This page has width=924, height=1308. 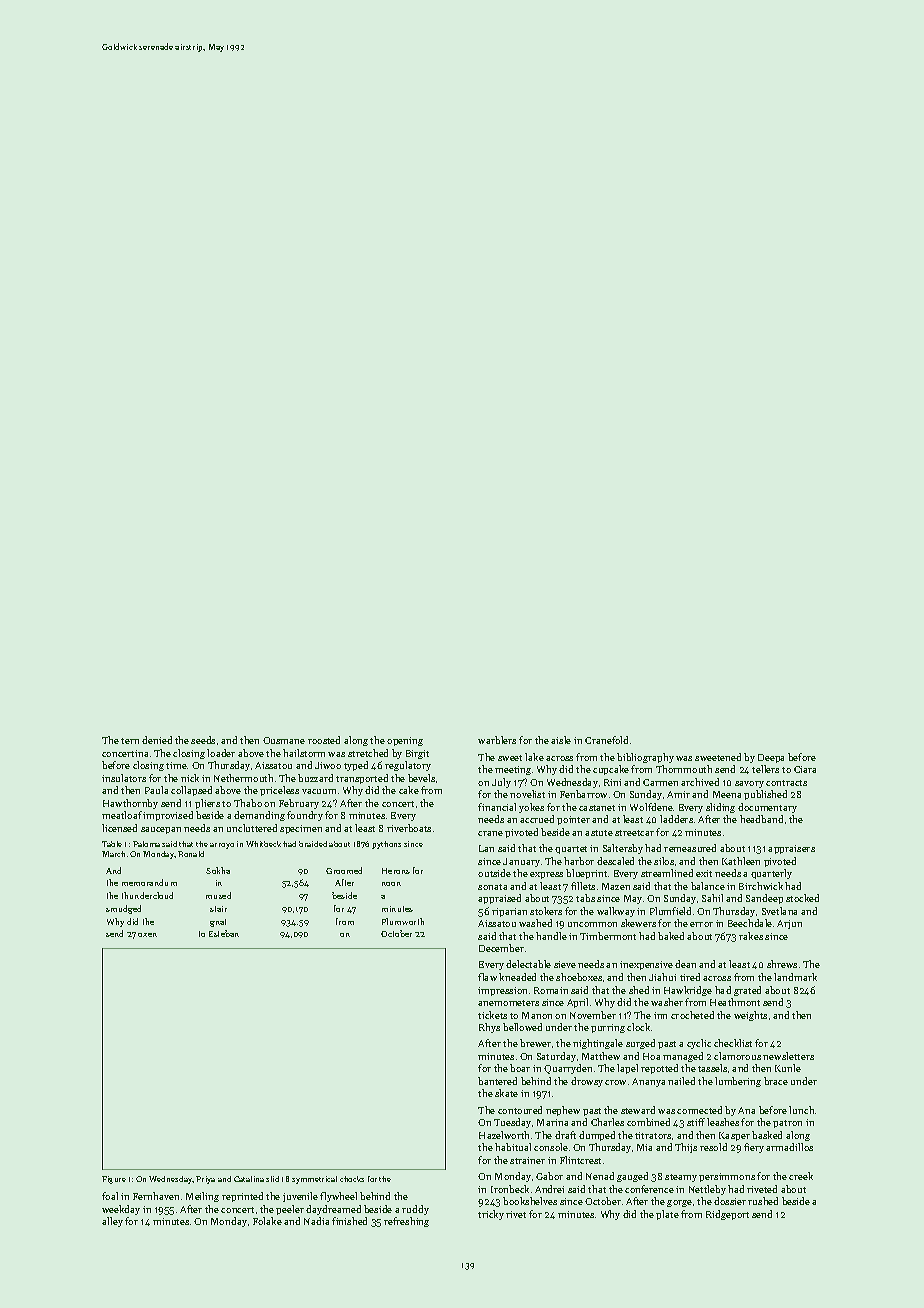 I want to click on accrued, so click(x=537, y=819).
